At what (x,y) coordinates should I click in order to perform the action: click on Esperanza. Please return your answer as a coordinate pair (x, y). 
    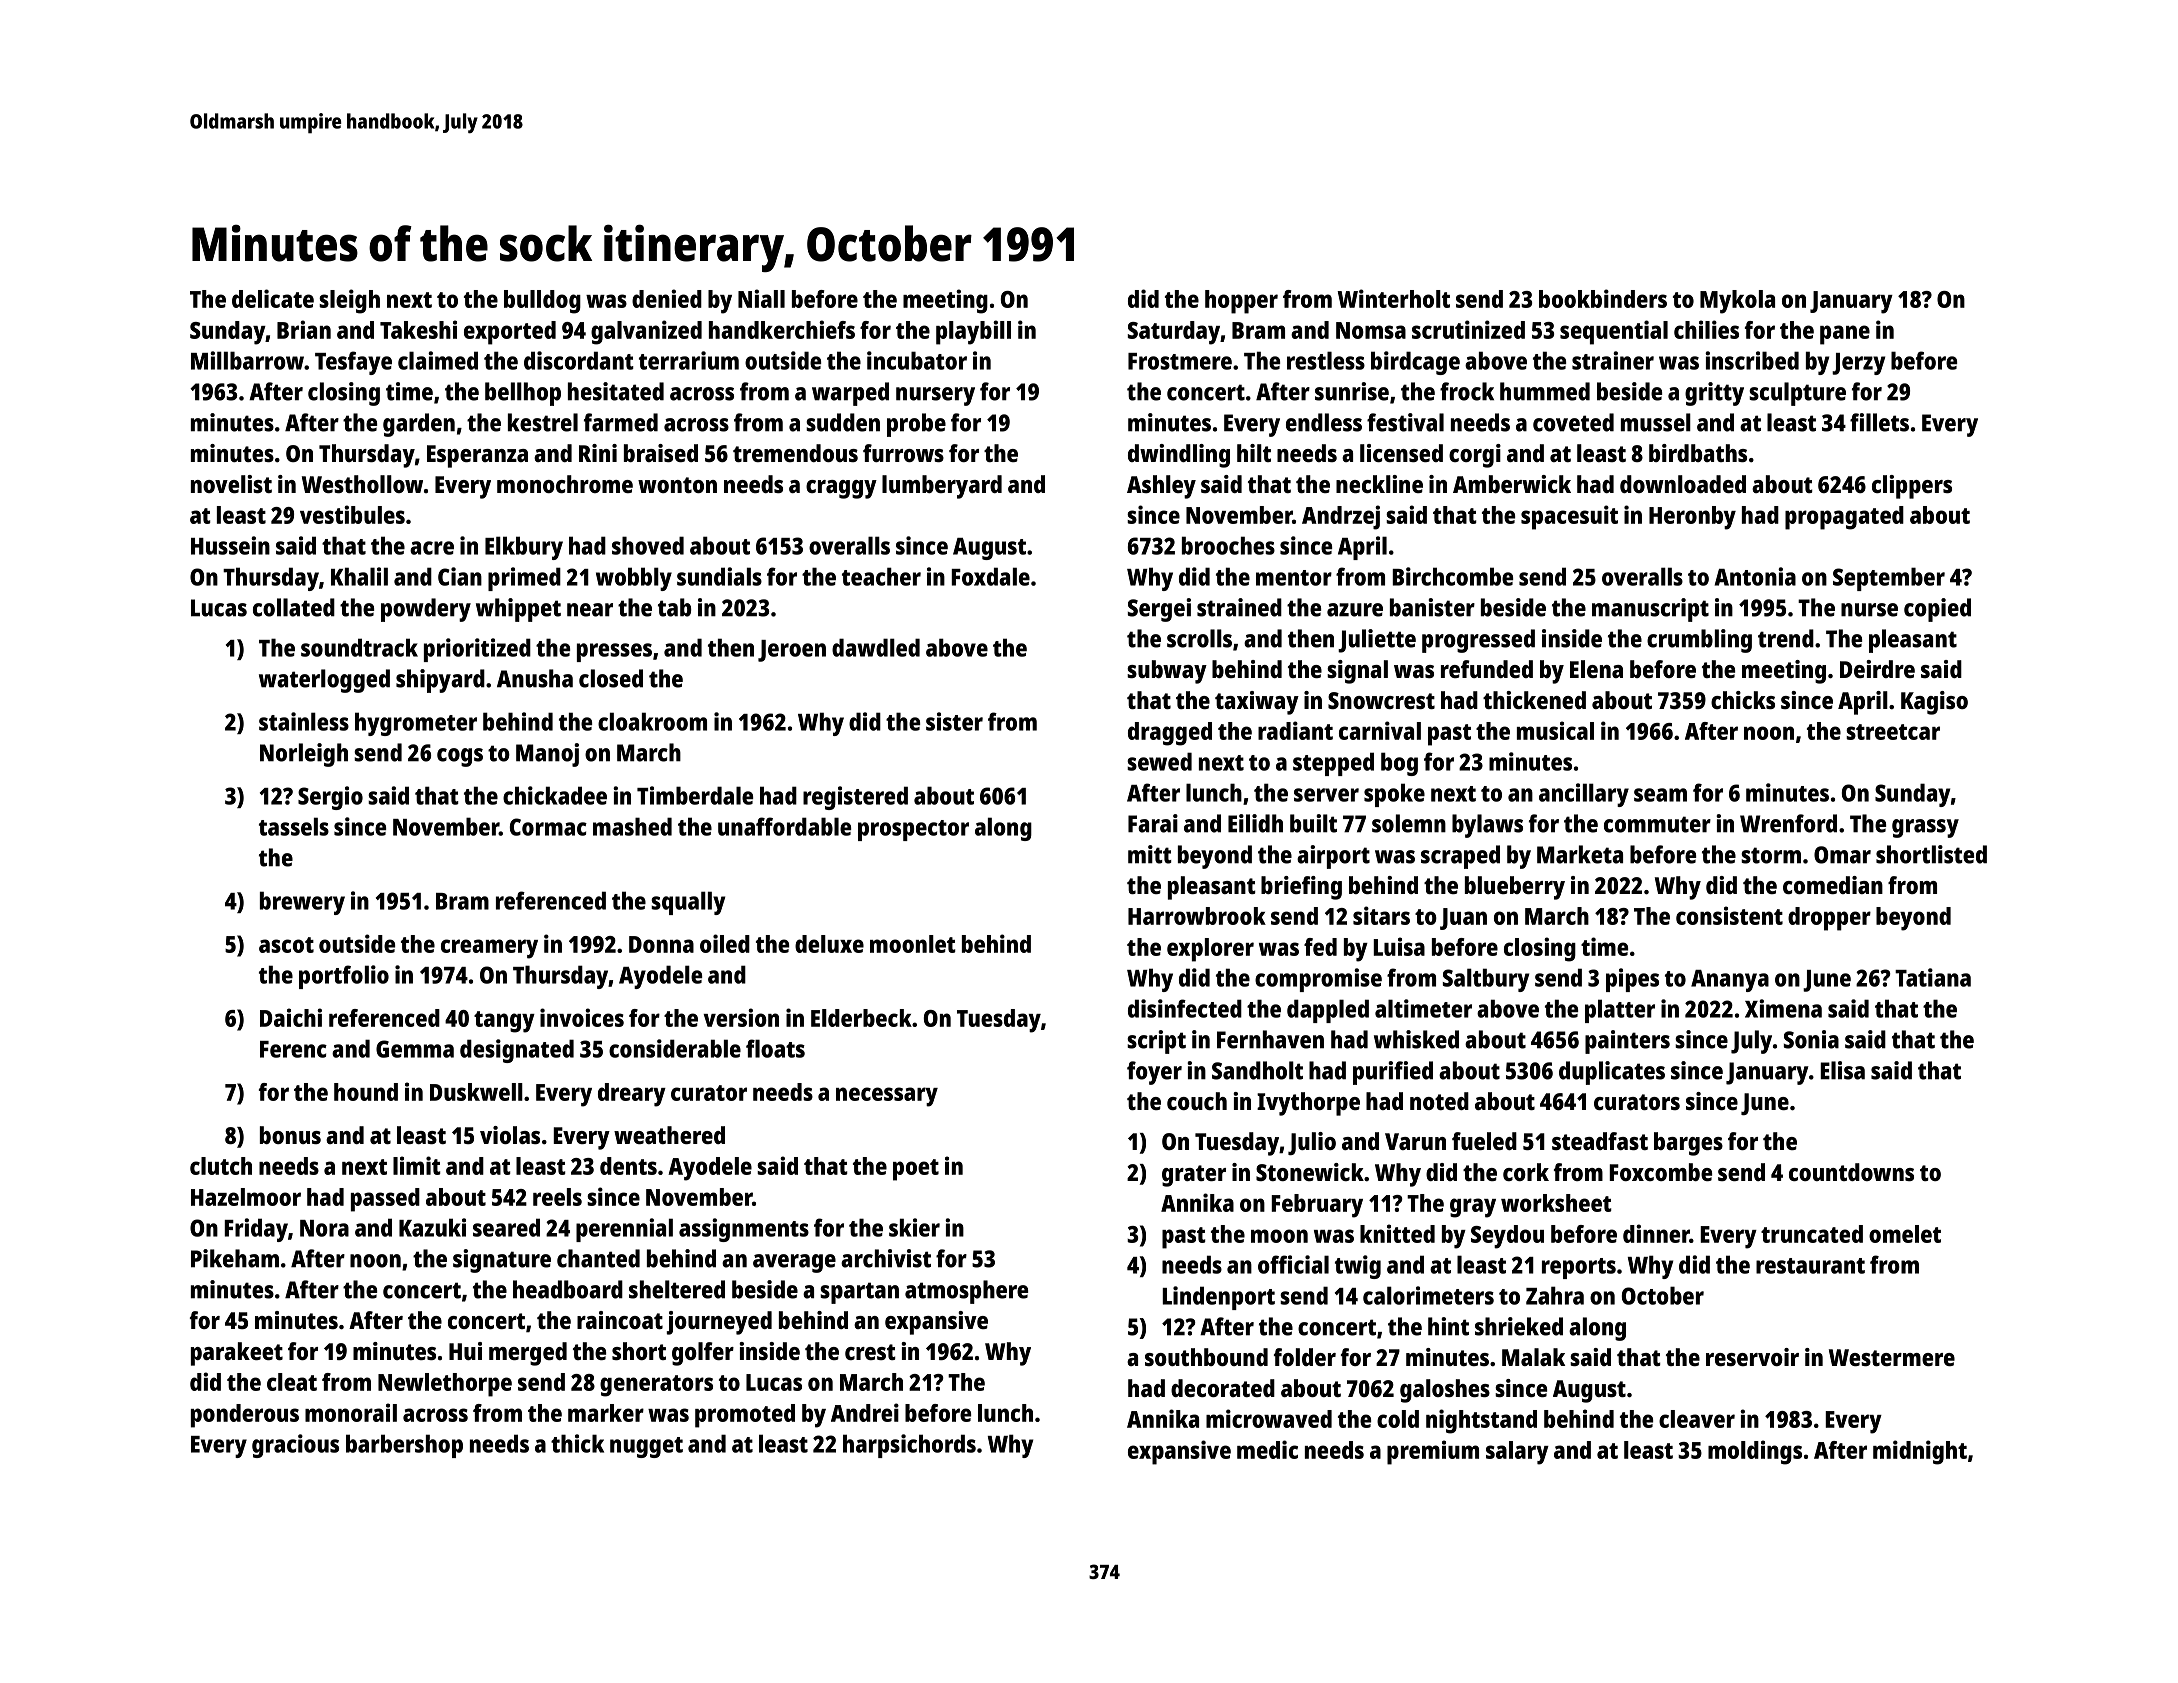
    Looking at the image, I should click on (477, 456).
